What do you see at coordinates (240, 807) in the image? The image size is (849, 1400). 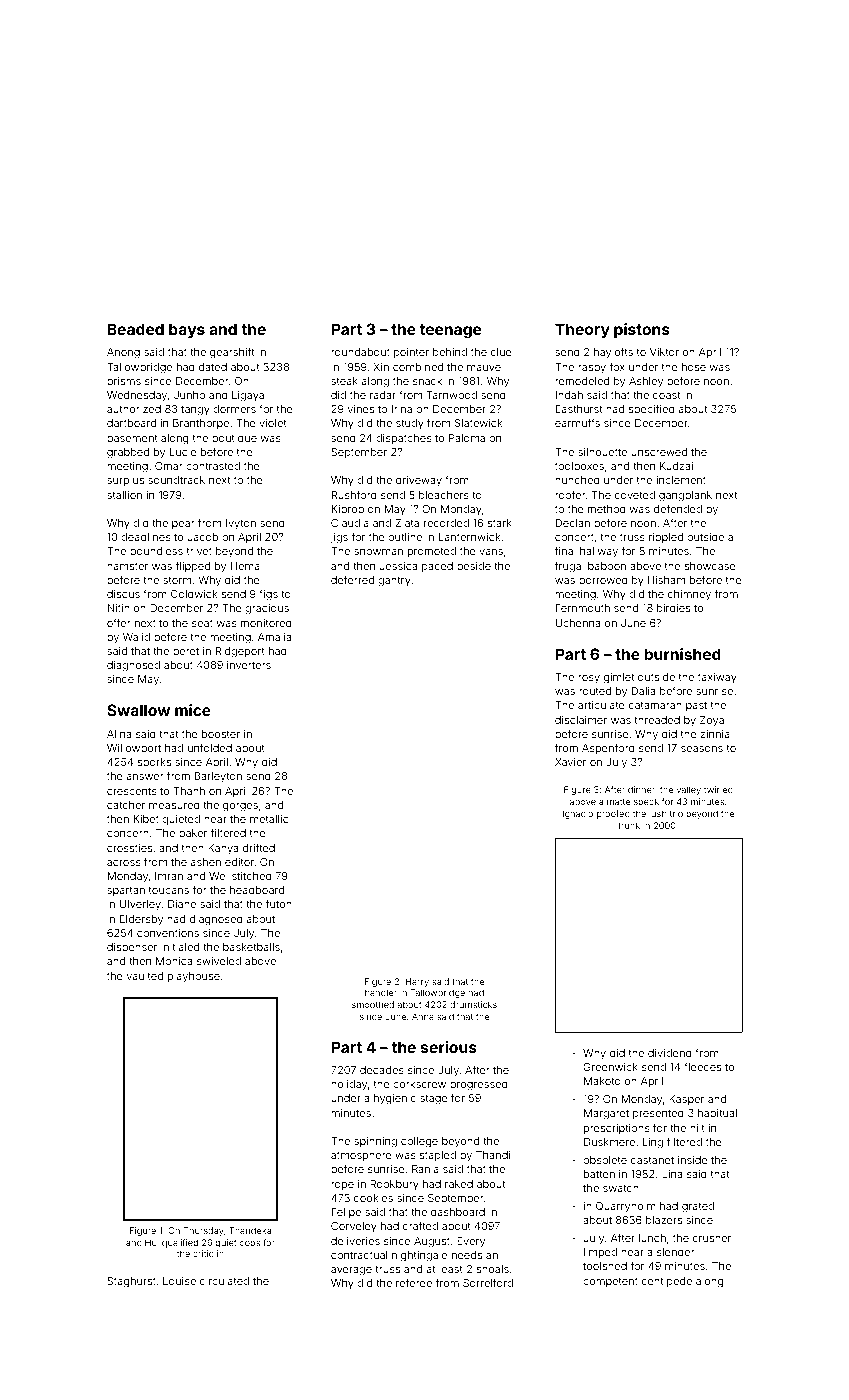 I see `gorges` at bounding box center [240, 807].
